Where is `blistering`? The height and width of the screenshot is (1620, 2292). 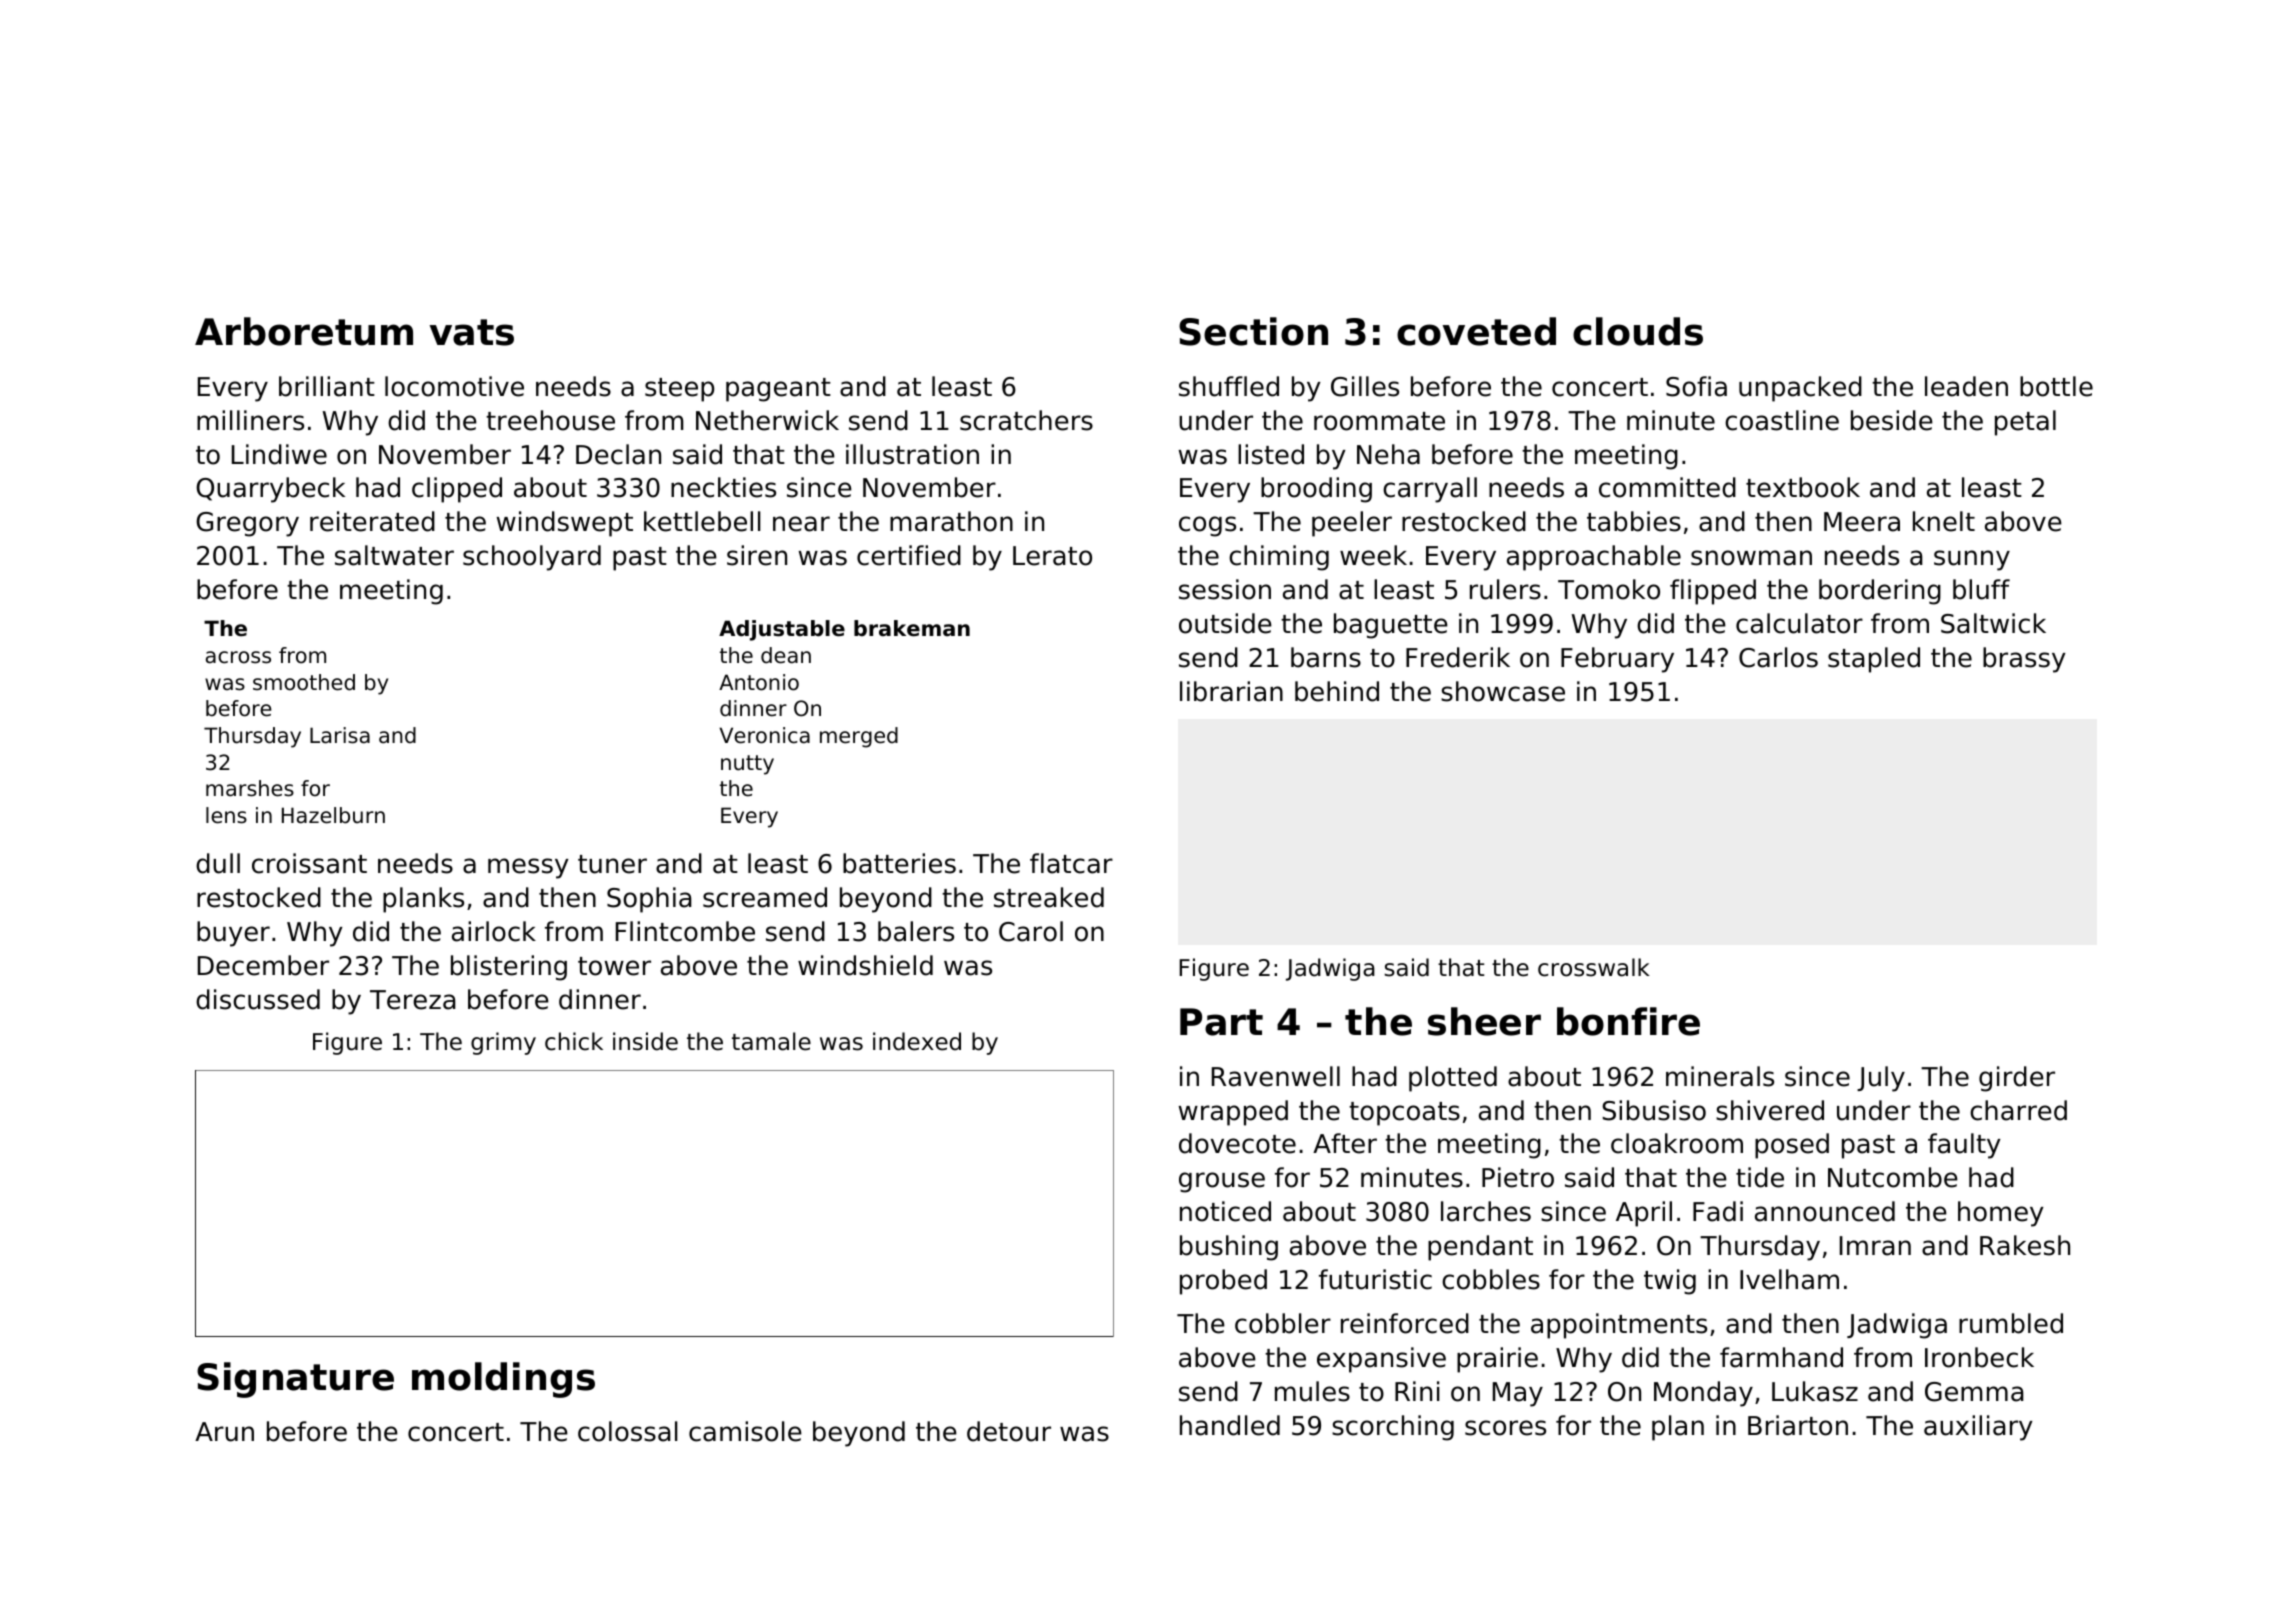
blistering is located at coordinates (509, 968).
